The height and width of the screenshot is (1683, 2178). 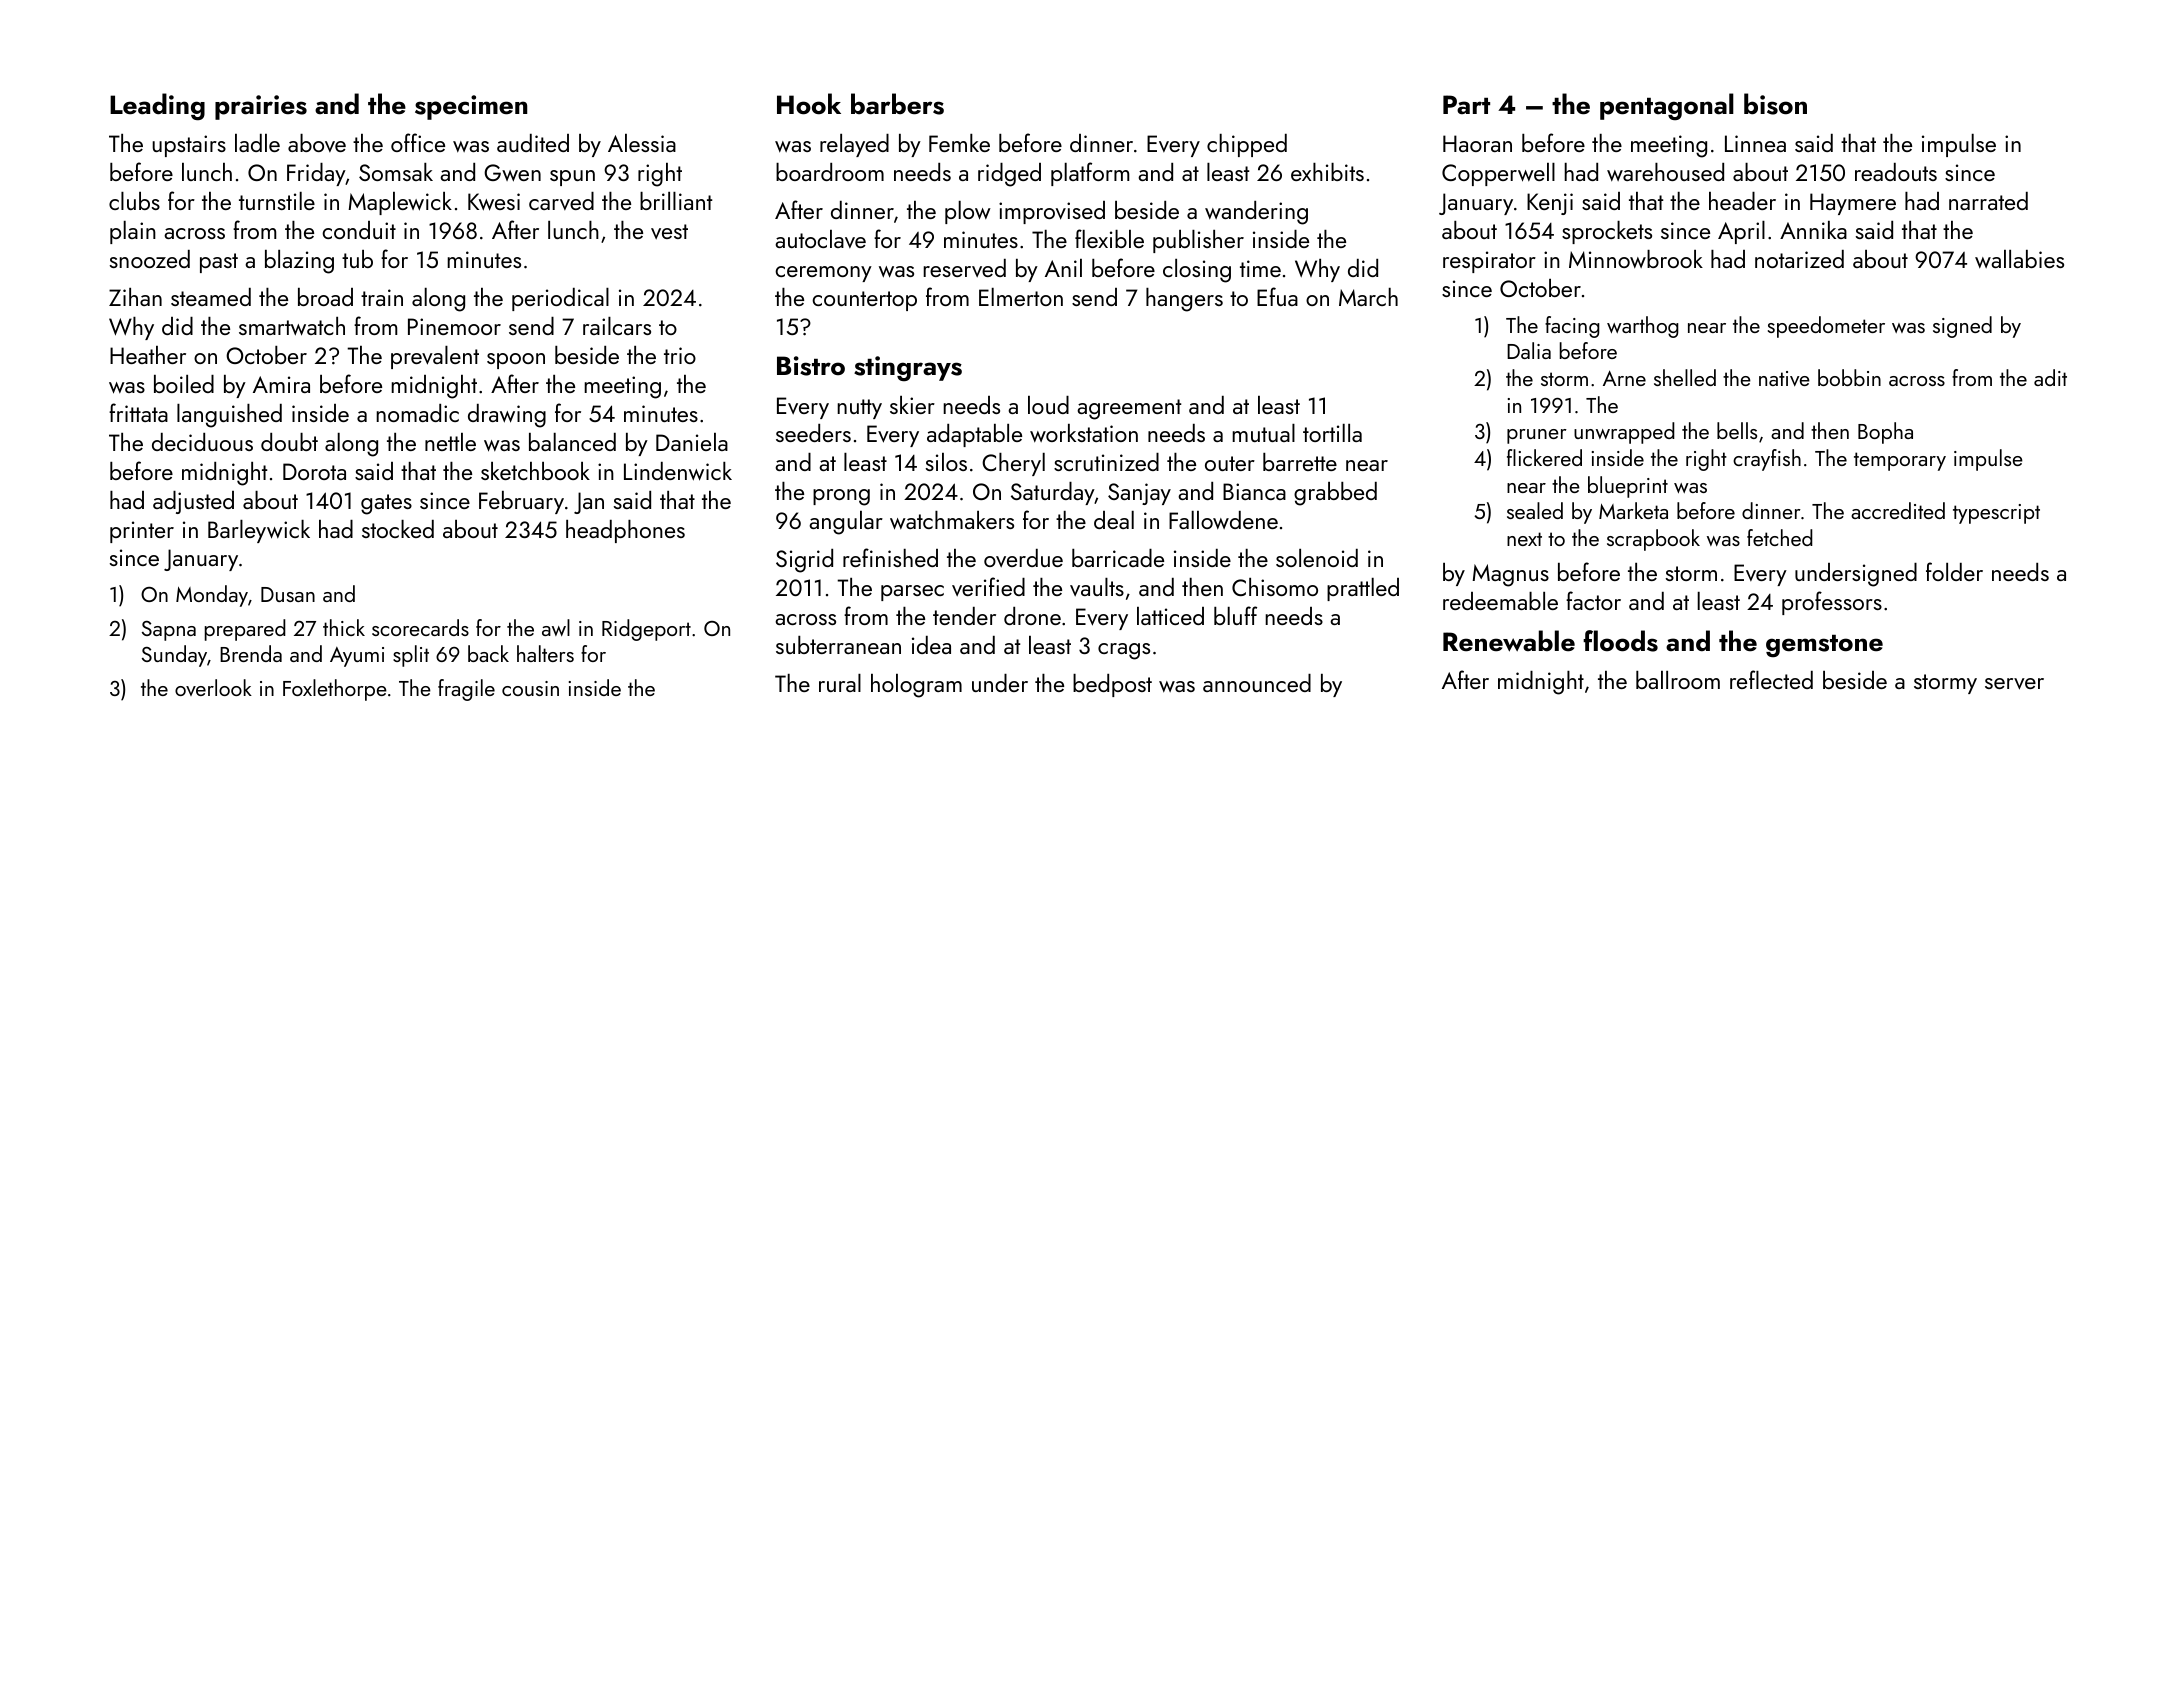 I want to click on overlook, so click(x=213, y=687).
